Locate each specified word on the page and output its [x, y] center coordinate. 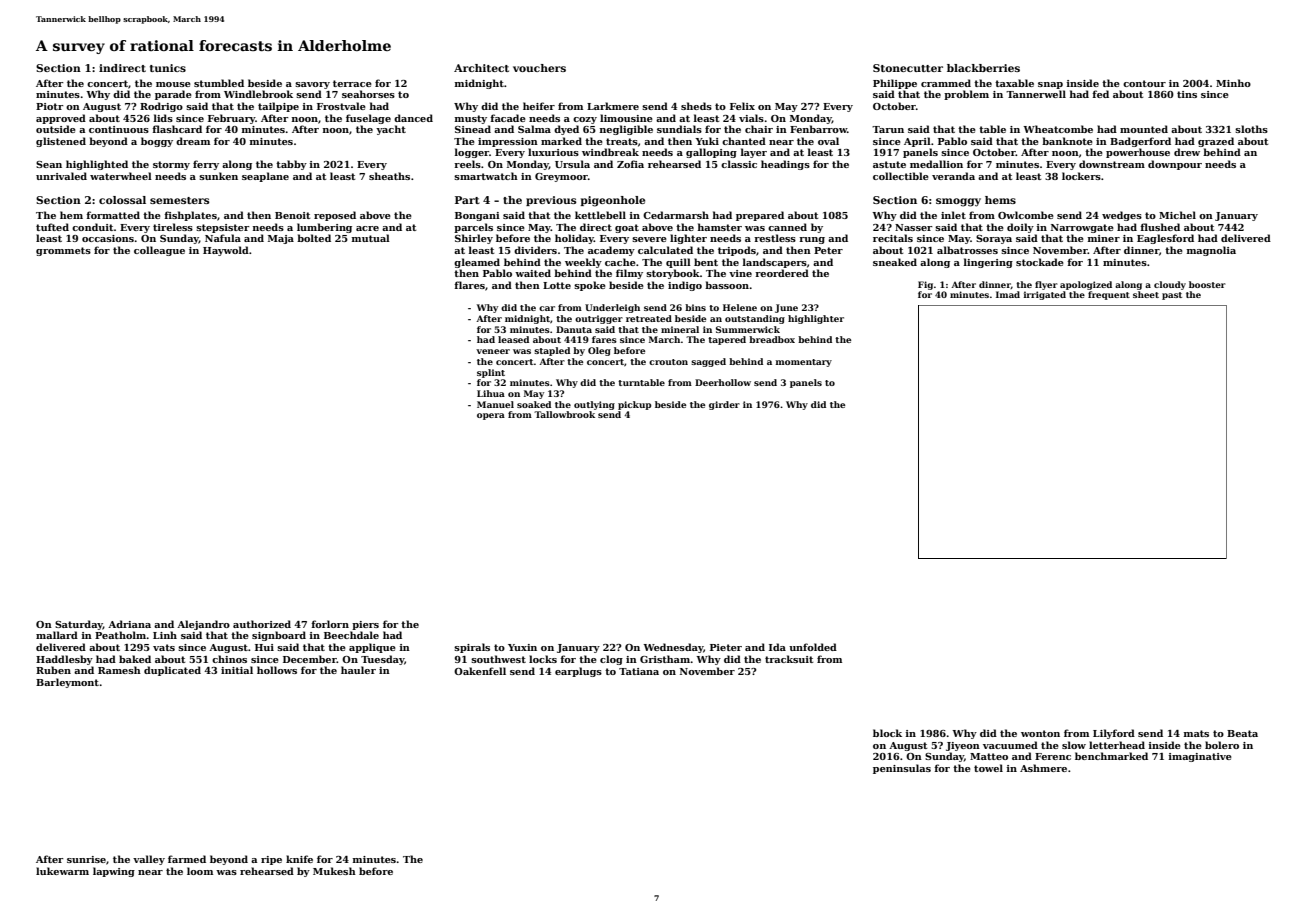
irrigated [1045, 295]
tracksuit [789, 659]
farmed [187, 859]
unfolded [813, 647]
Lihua [491, 393]
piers [365, 625]
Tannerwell [1036, 94]
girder [724, 405]
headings [785, 165]
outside [56, 129]
